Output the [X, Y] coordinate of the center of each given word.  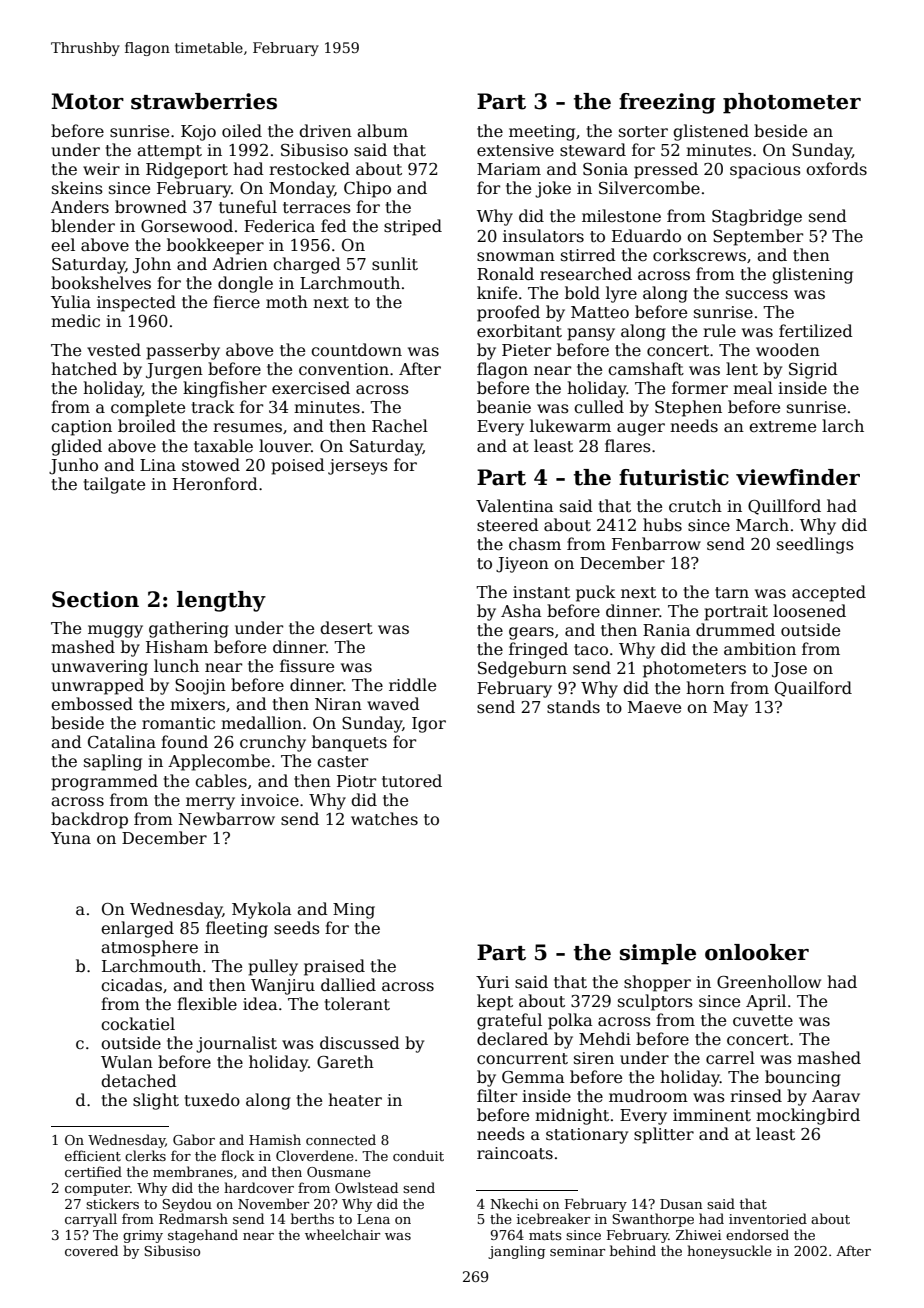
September [758, 237]
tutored [412, 781]
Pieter [526, 350]
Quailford [813, 689]
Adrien [240, 264]
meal [753, 388]
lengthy [221, 601]
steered [508, 525]
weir [101, 169]
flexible [207, 1004]
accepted [829, 593]
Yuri [492, 982]
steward [593, 150]
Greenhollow [769, 982]
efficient [93, 1155]
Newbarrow [227, 819]
